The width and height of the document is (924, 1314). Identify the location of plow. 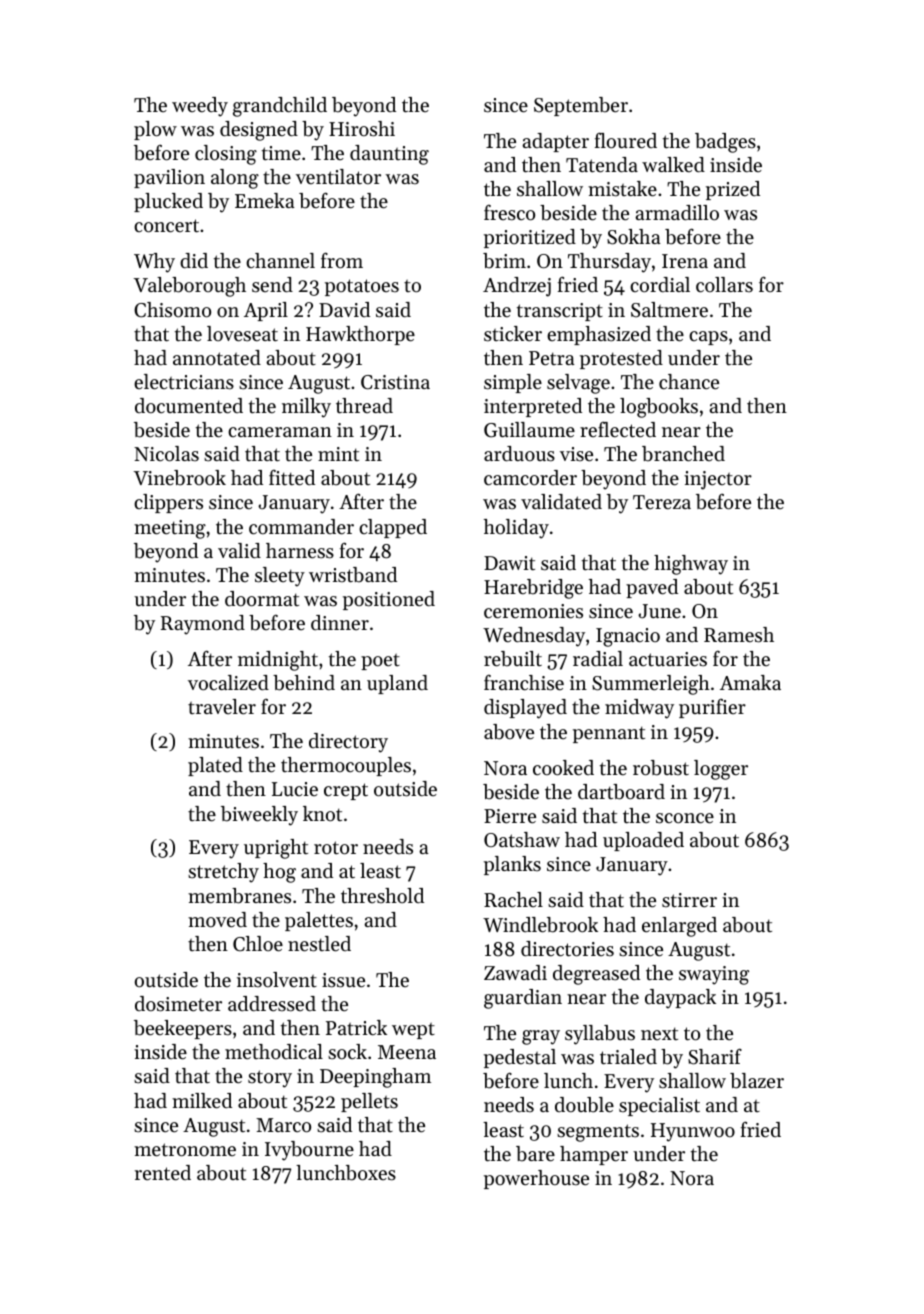
(155, 130).
